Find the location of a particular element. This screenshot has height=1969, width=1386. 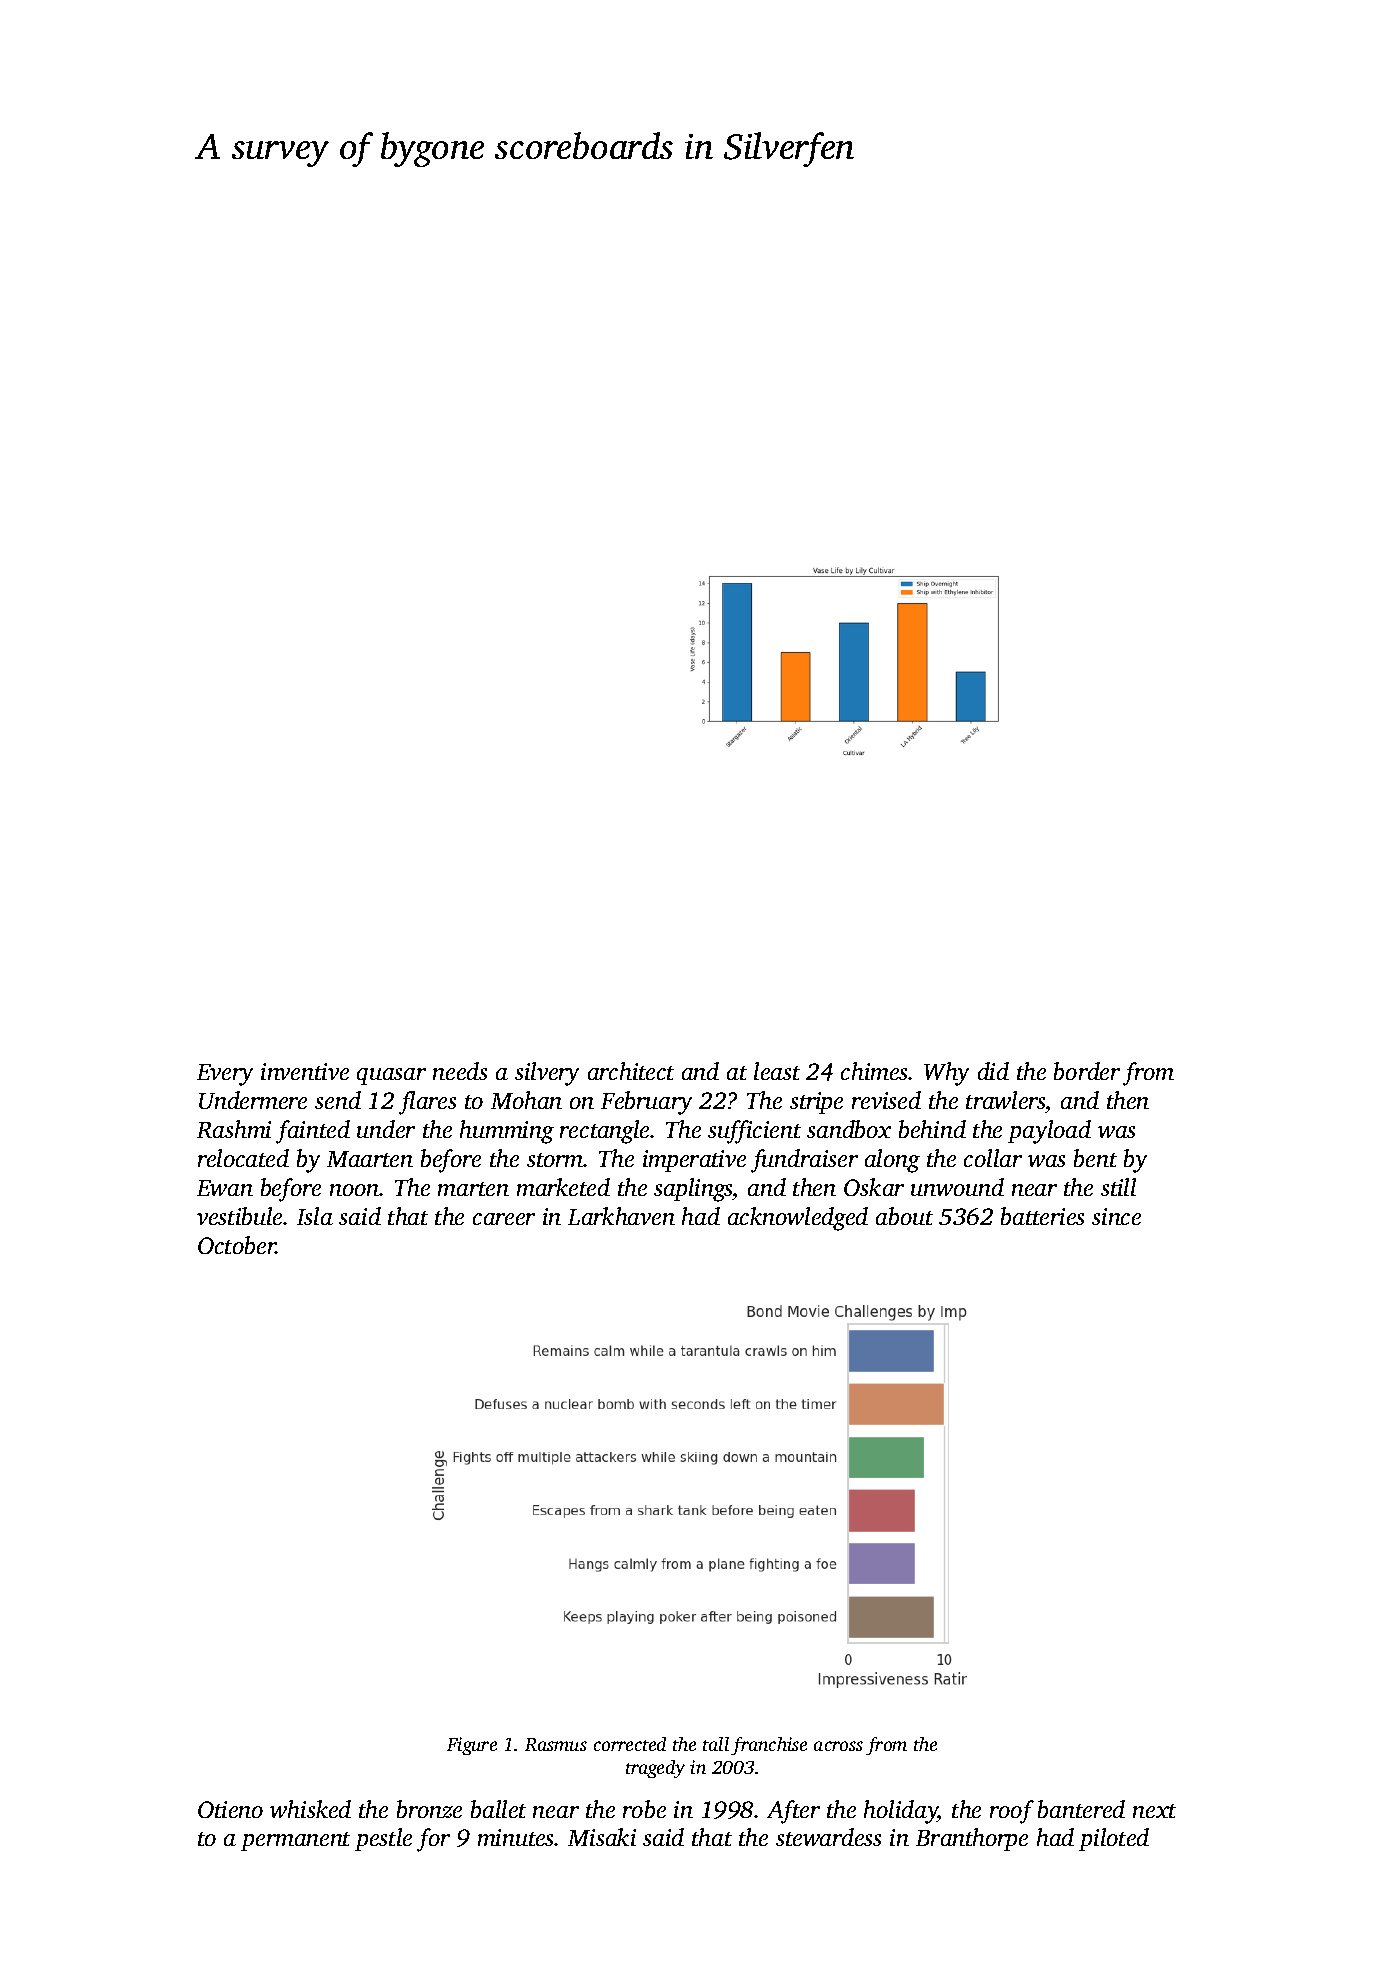

Figure is located at coordinates (472, 1746).
